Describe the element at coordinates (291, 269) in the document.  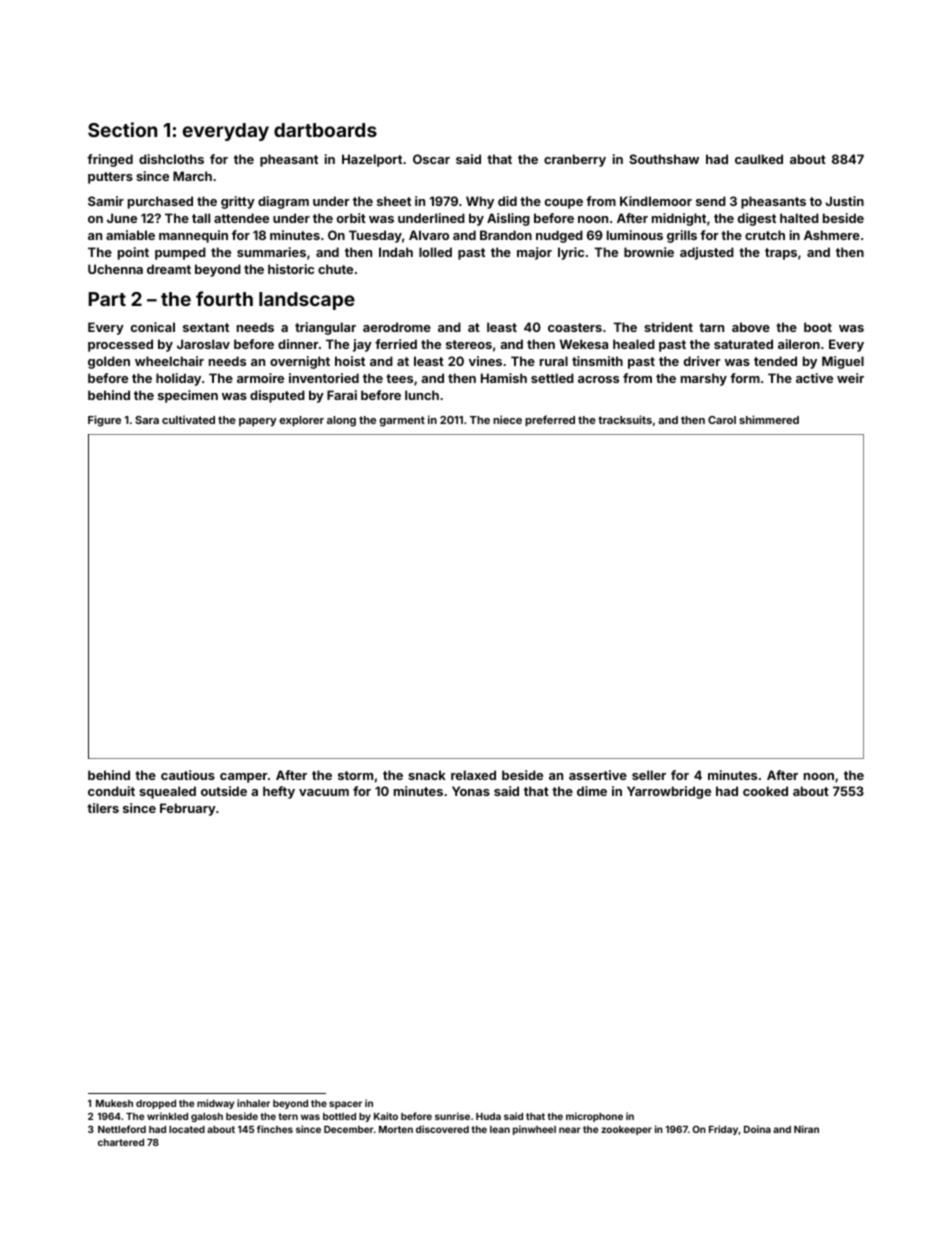
I see `historic` at that location.
